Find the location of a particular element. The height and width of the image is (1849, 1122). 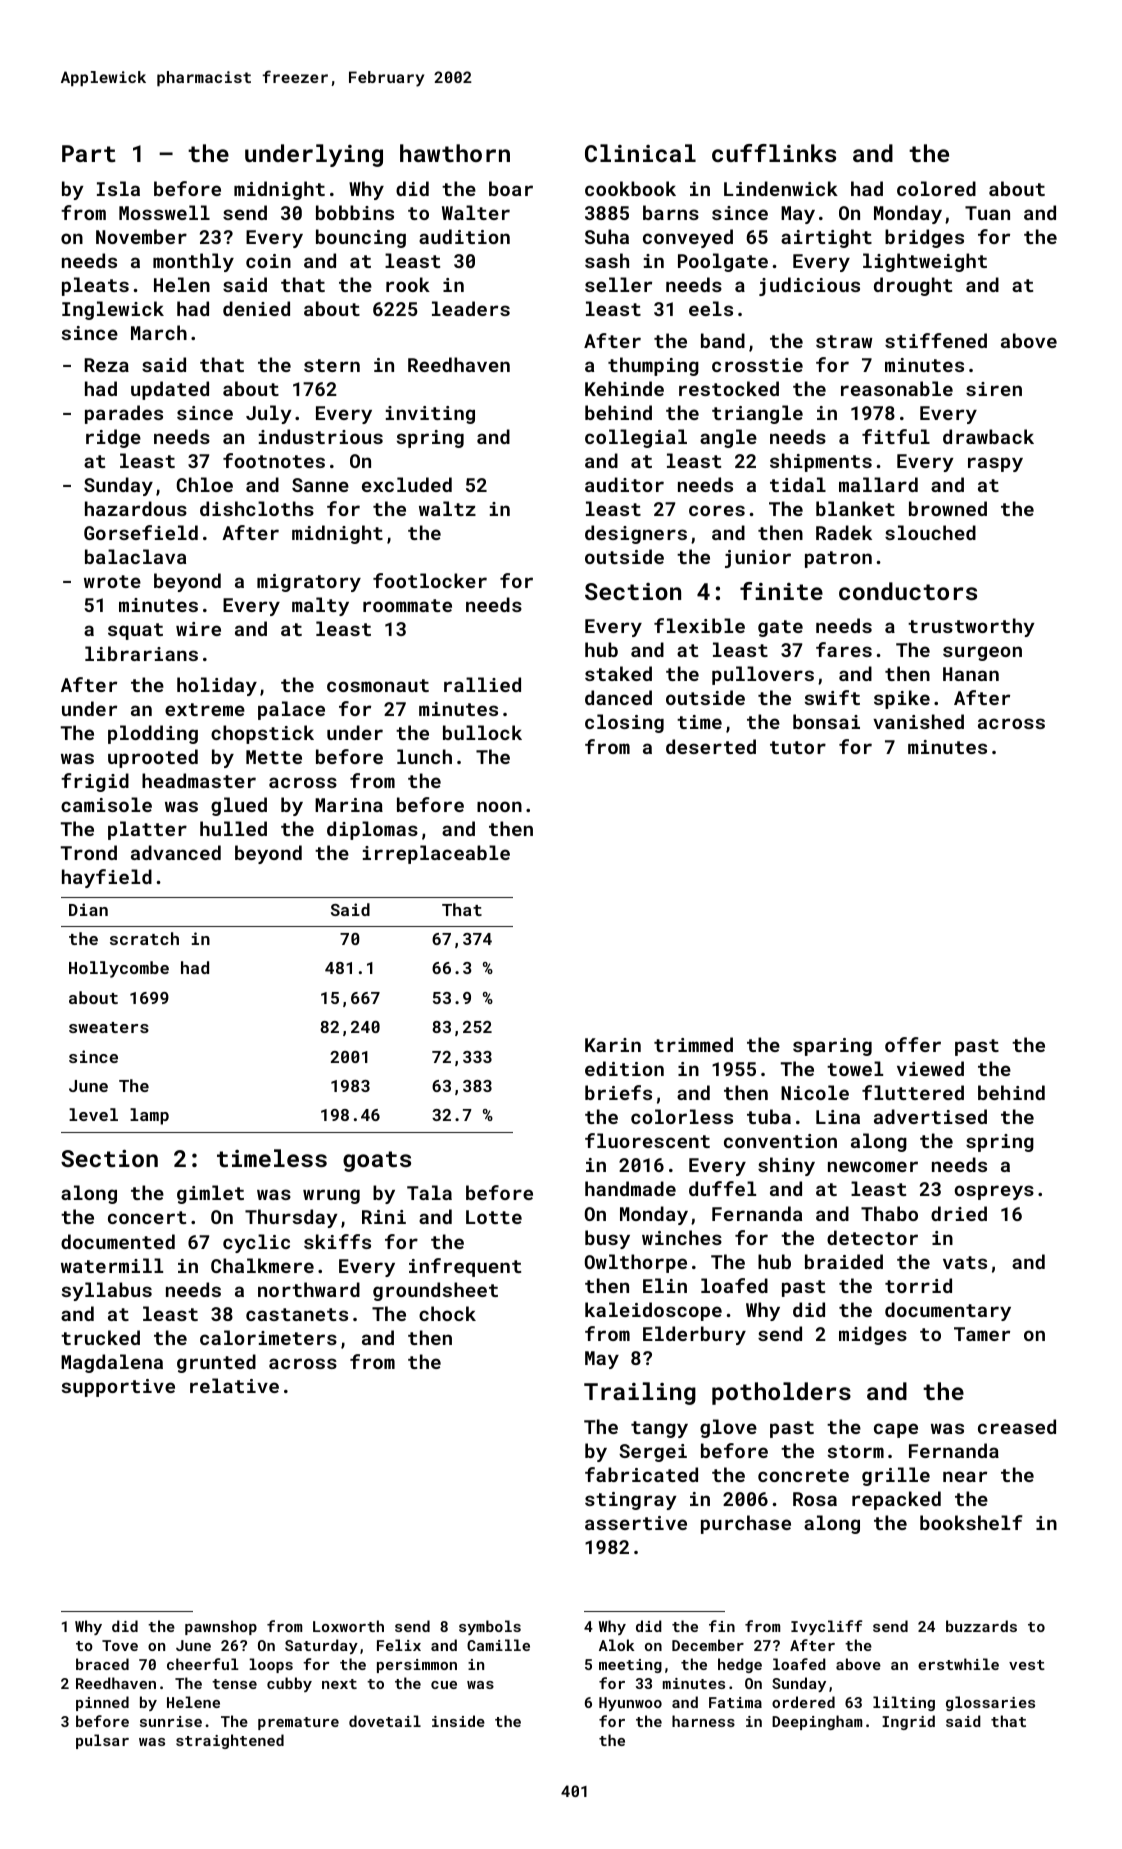

cufflinks is located at coordinates (774, 153).
